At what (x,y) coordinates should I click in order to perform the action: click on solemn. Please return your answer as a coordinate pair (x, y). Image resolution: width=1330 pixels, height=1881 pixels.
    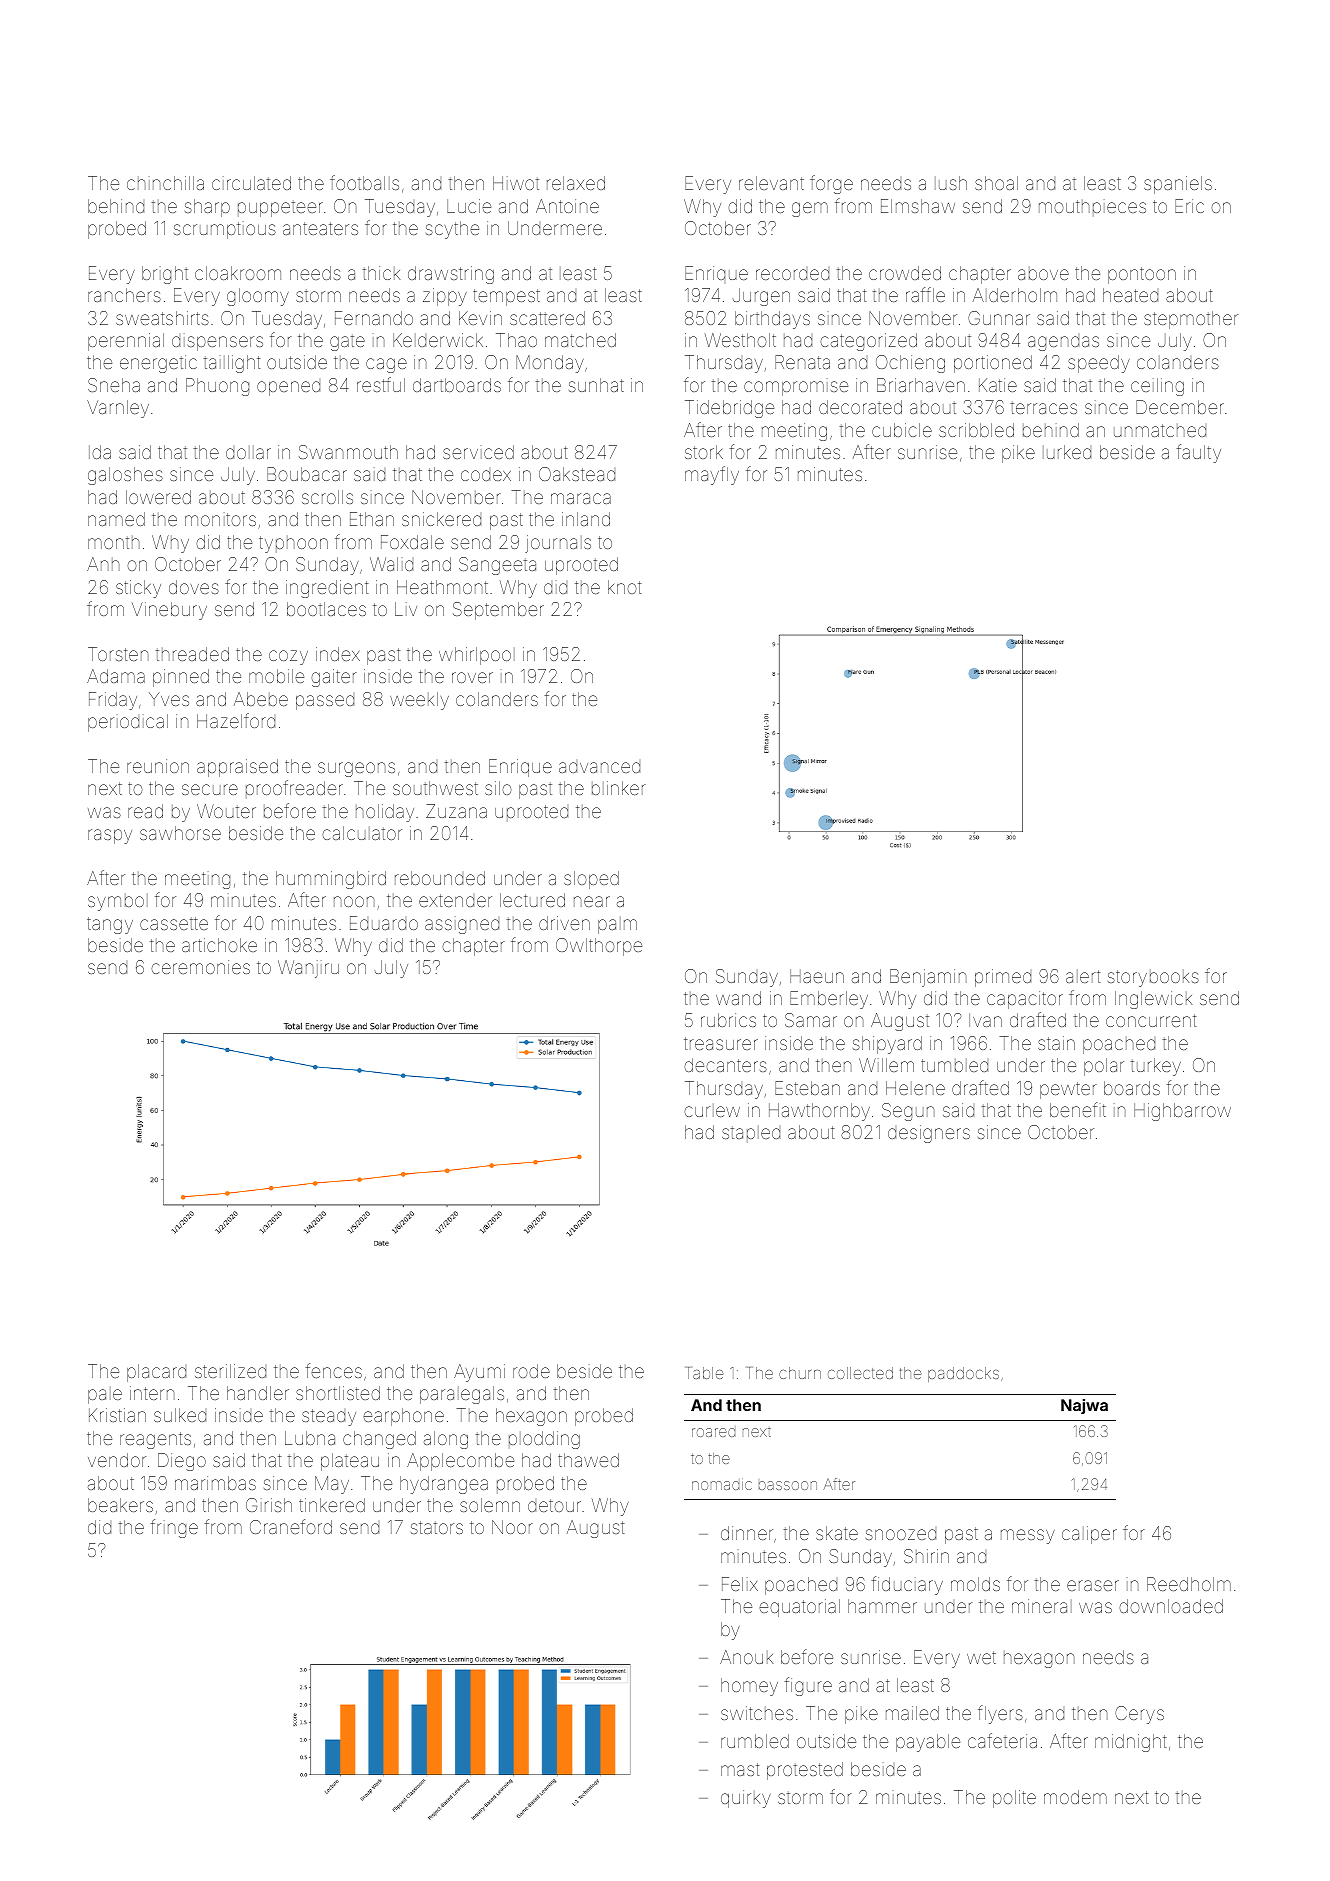
    Looking at the image, I should click on (490, 1505).
